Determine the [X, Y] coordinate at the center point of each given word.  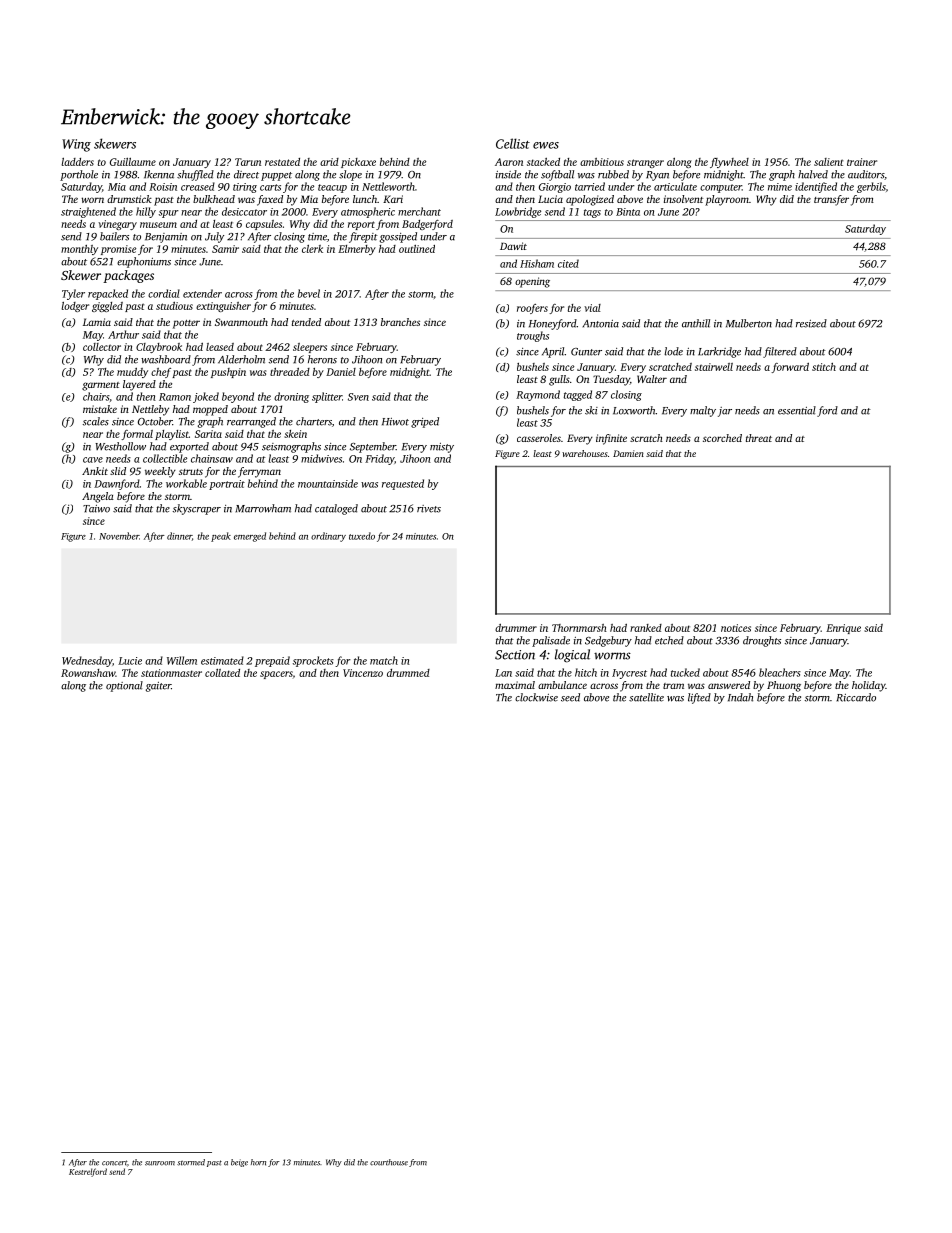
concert [114, 1163]
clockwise [536, 697]
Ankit [95, 471]
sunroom [160, 1163]
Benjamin [166, 238]
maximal [515, 685]
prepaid [272, 661]
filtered [780, 352]
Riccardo [856, 697]
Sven [358, 397]
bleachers [780, 672]
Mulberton [749, 323]
